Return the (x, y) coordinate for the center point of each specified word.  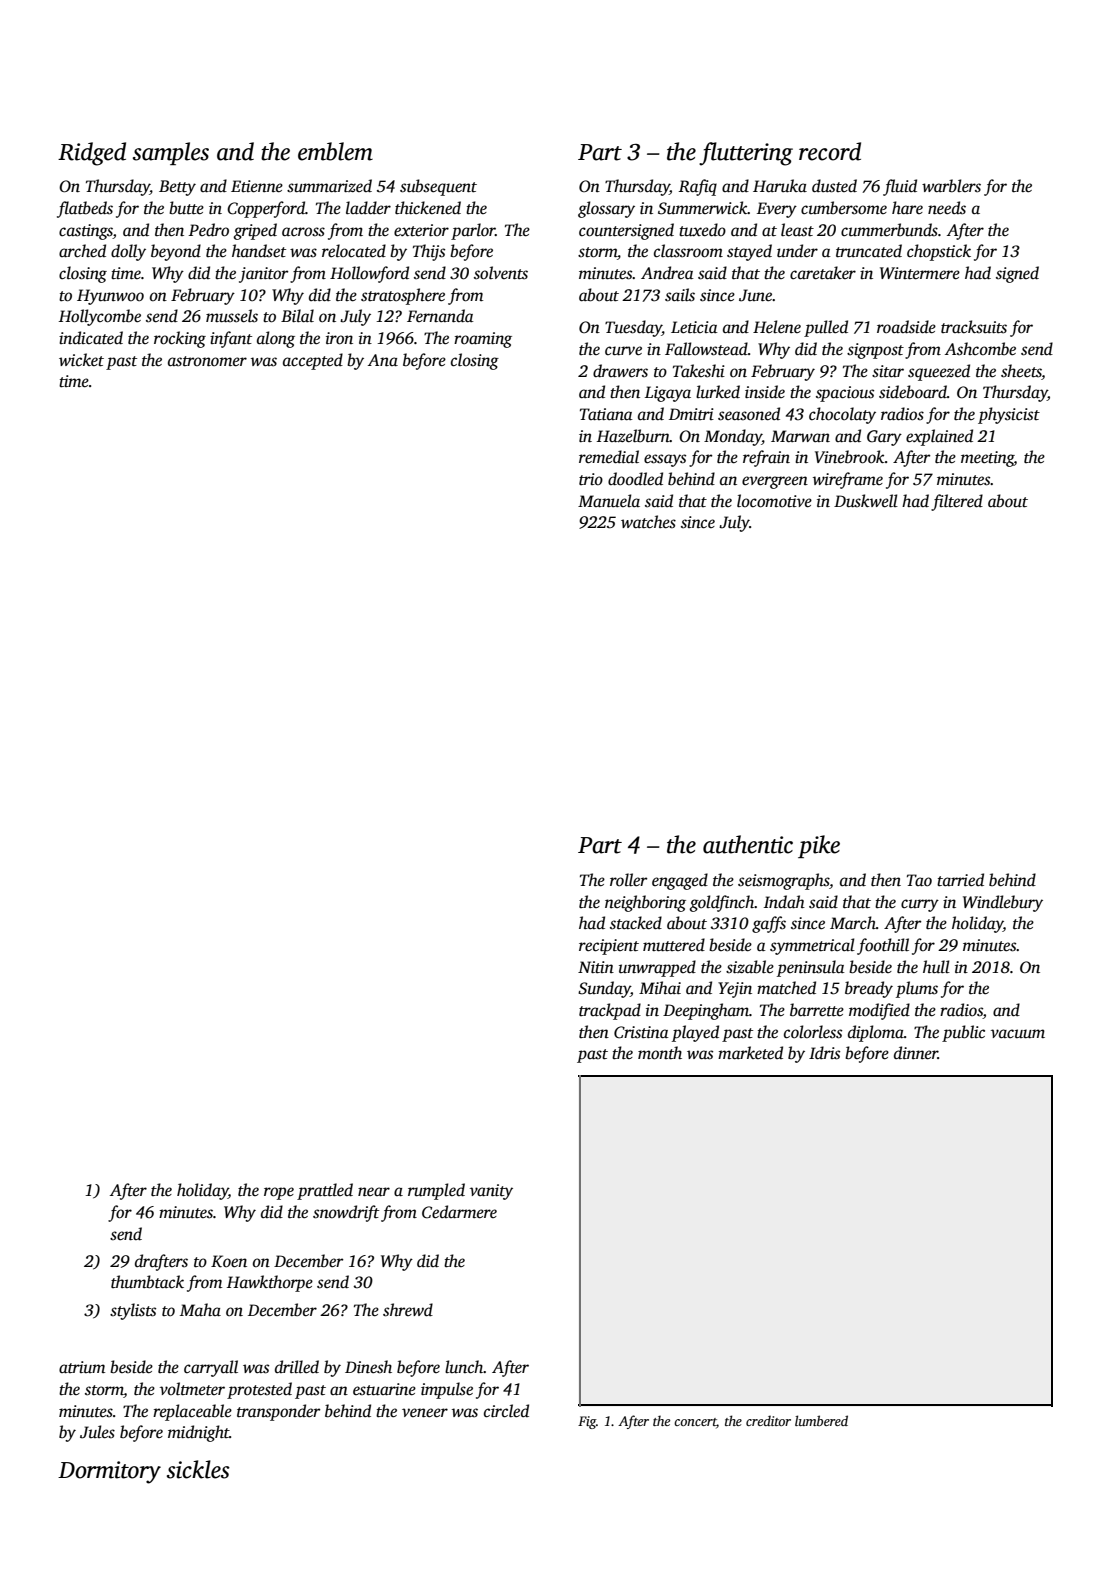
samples (171, 153)
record (830, 151)
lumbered (821, 1420)
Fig (587, 1422)
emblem (335, 151)
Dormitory (109, 1472)
